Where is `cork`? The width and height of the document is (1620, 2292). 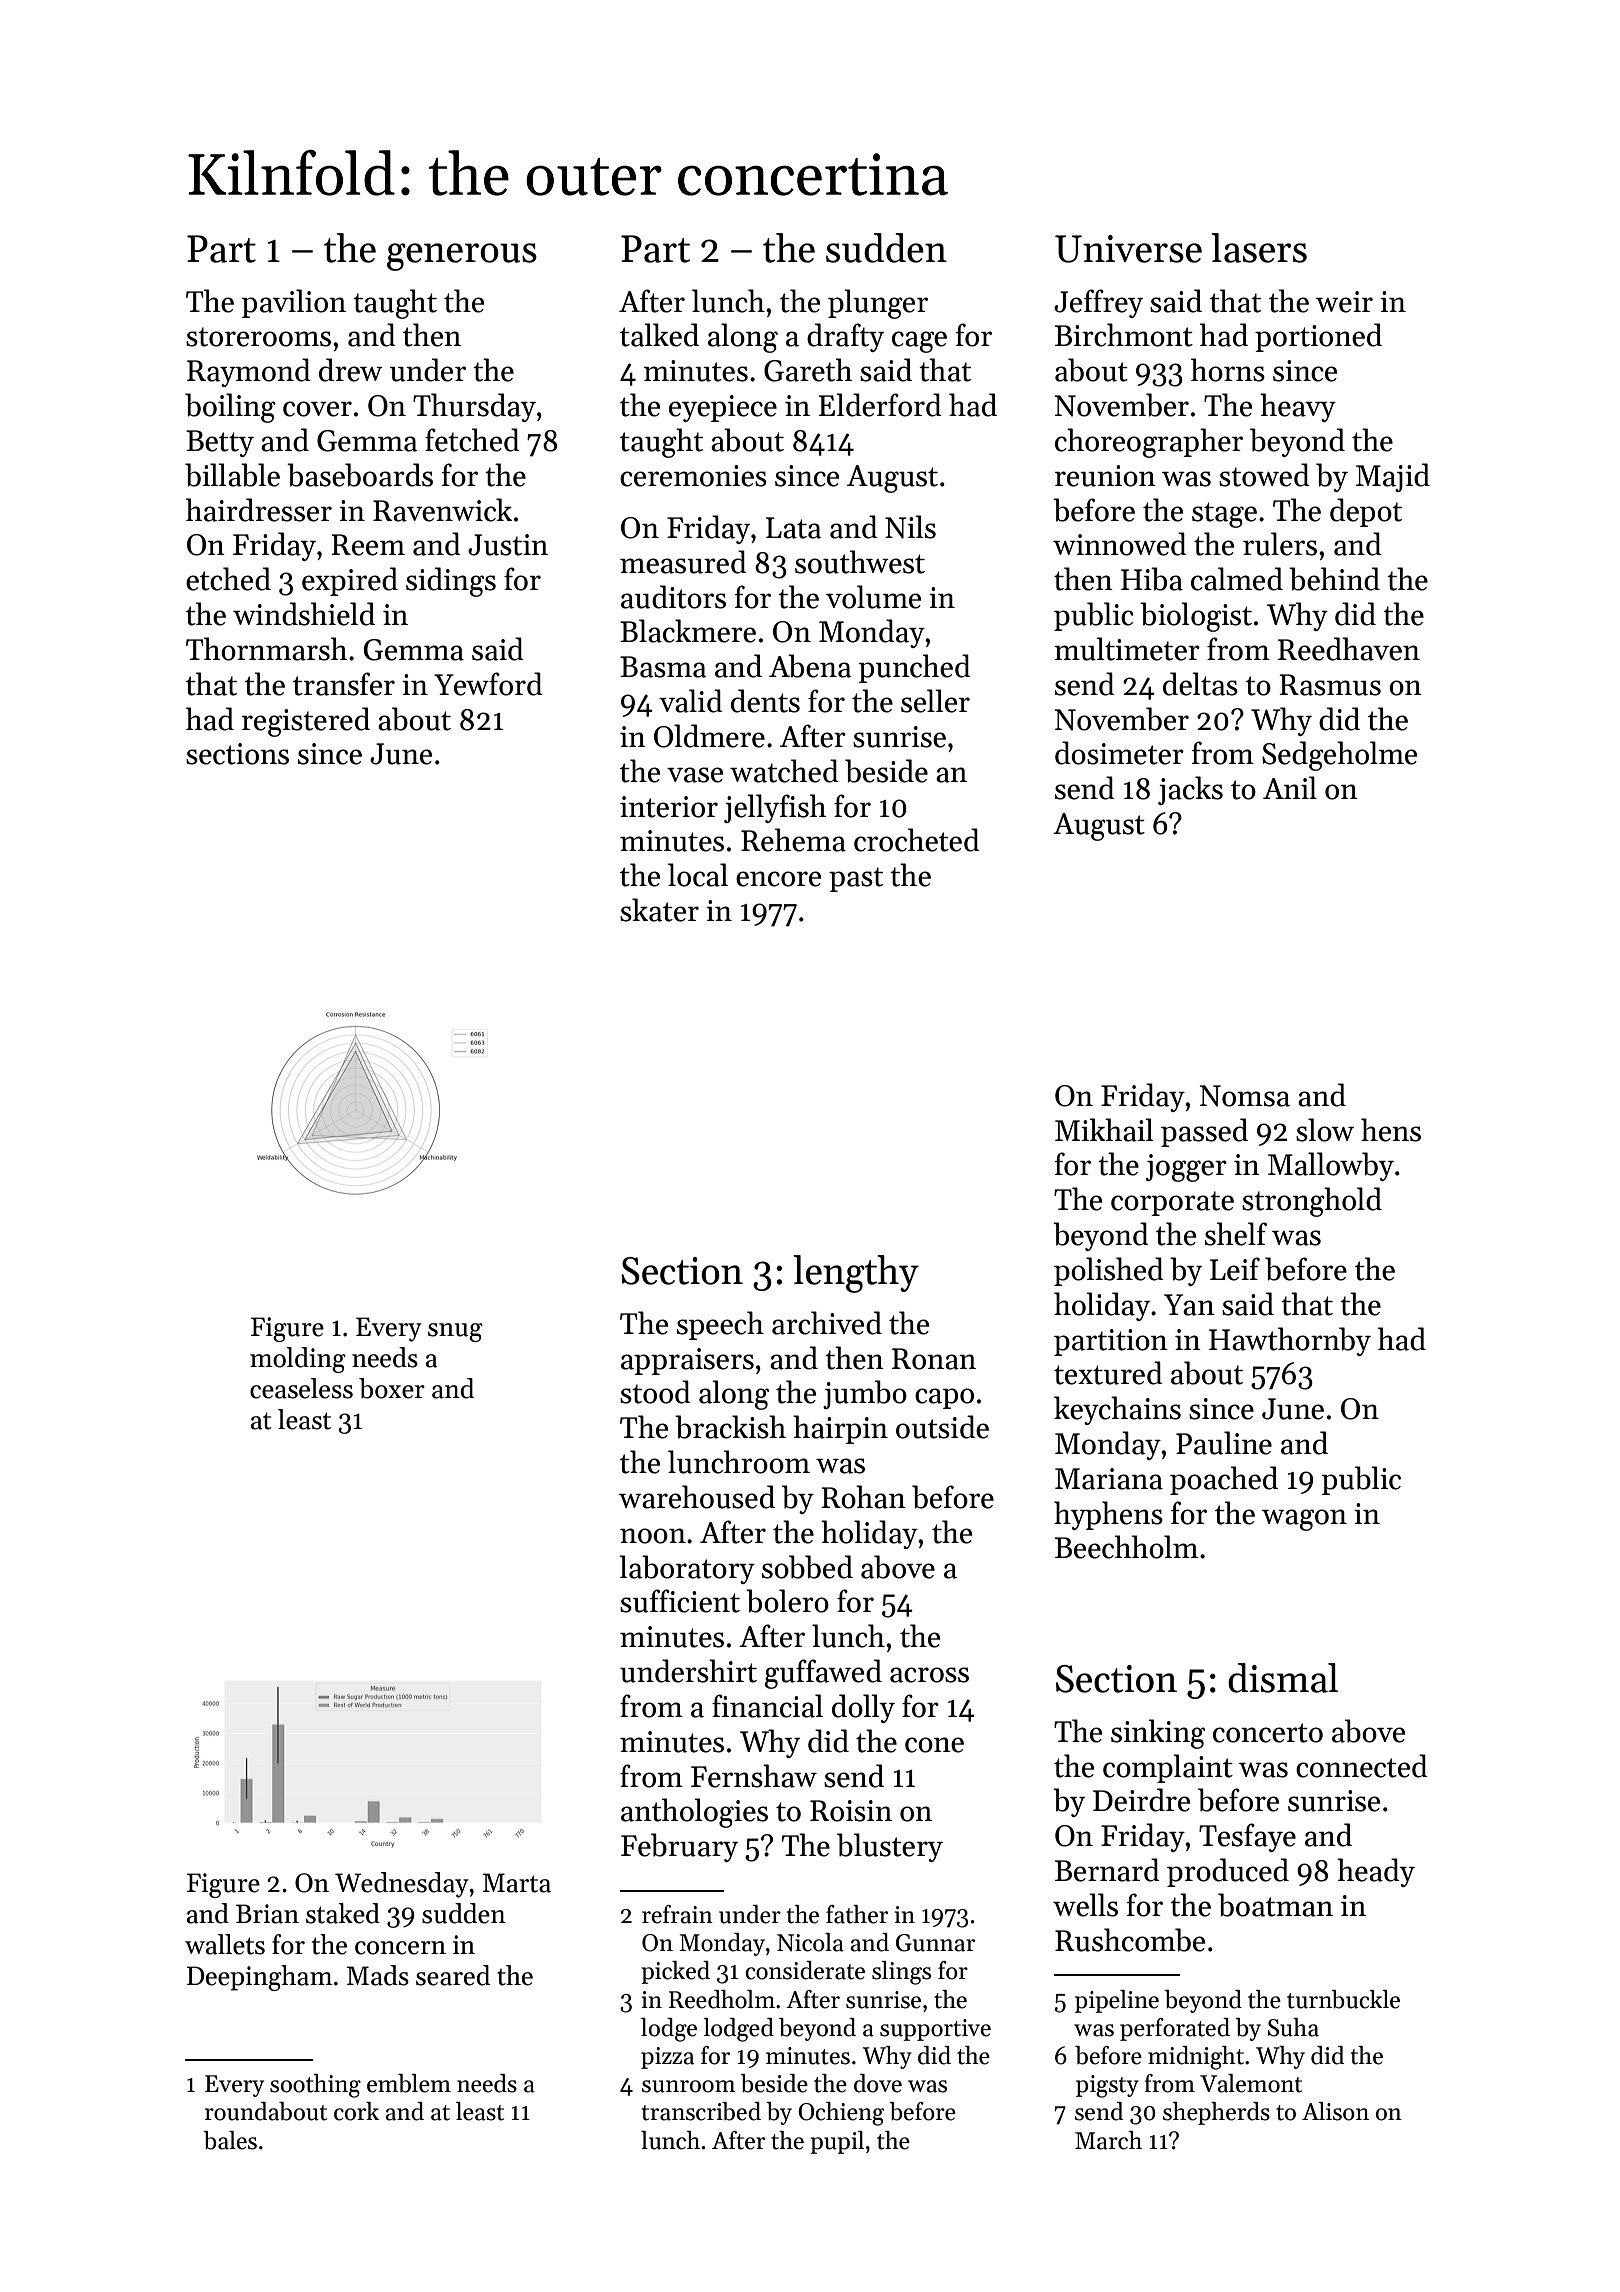 cork is located at coordinates (356, 2111).
